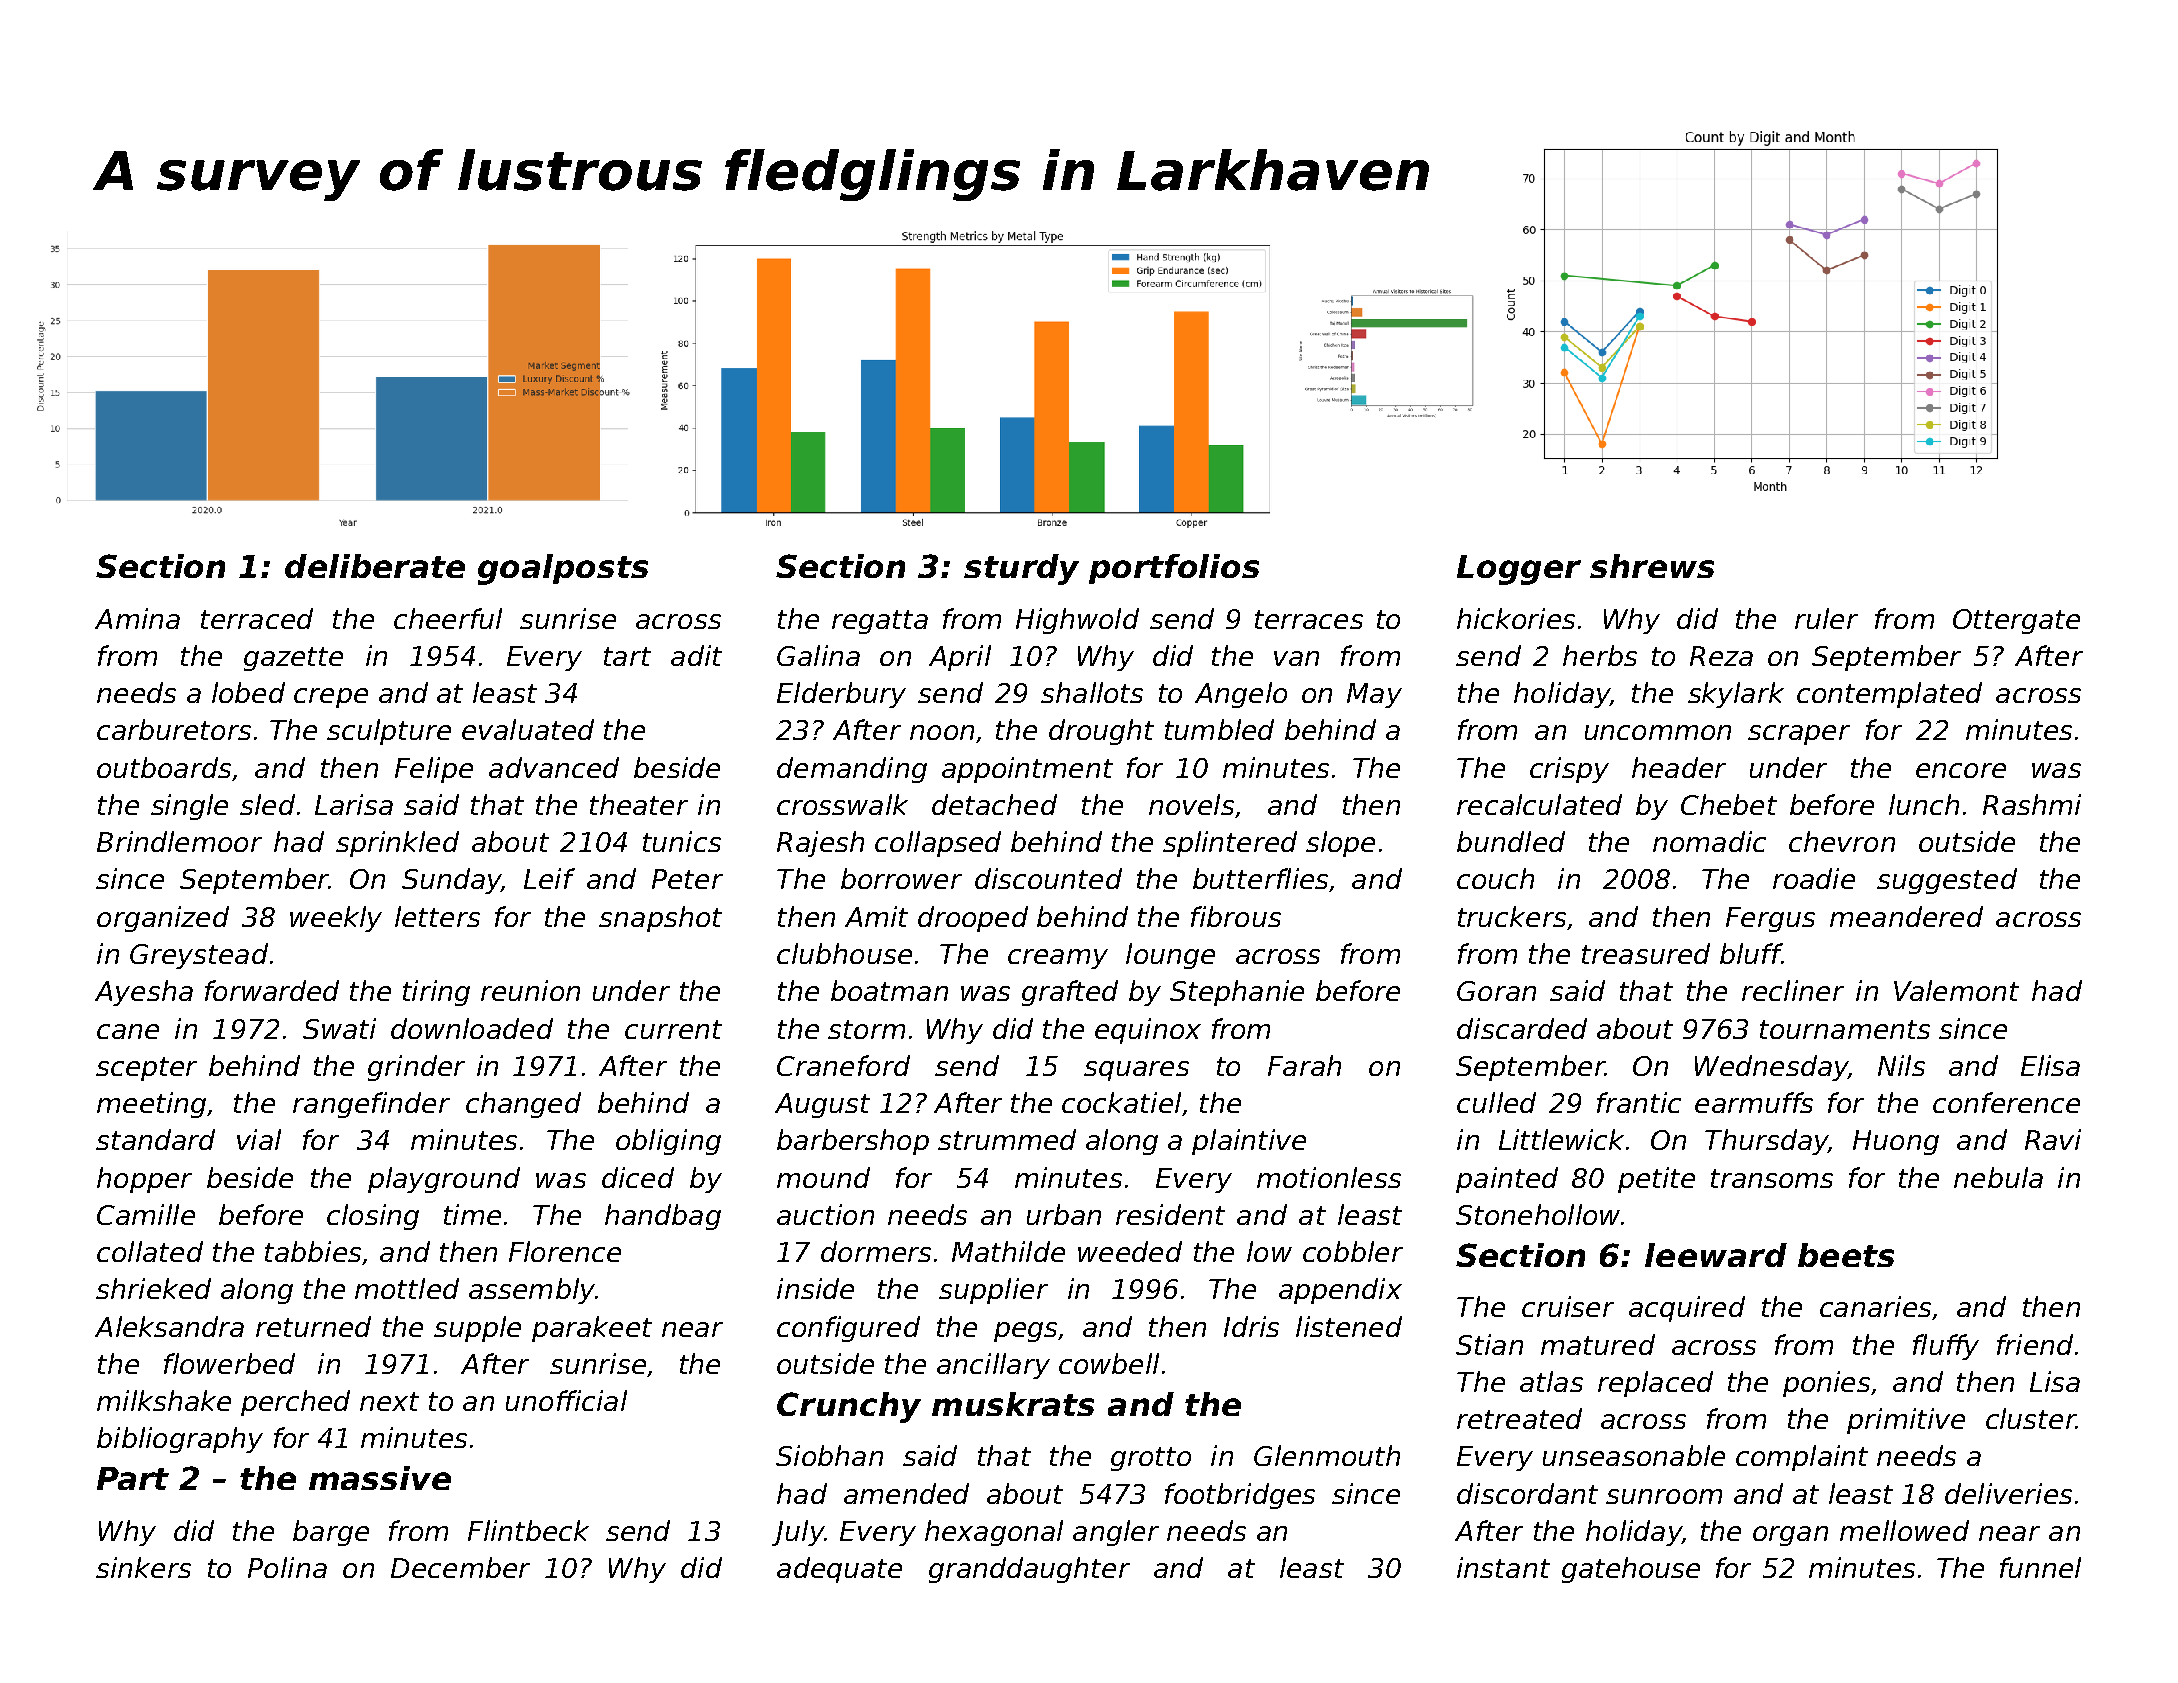 This document has height=1683, width=2178. Describe the element at coordinates (1170, 956) in the document. I see `lounge` at that location.
